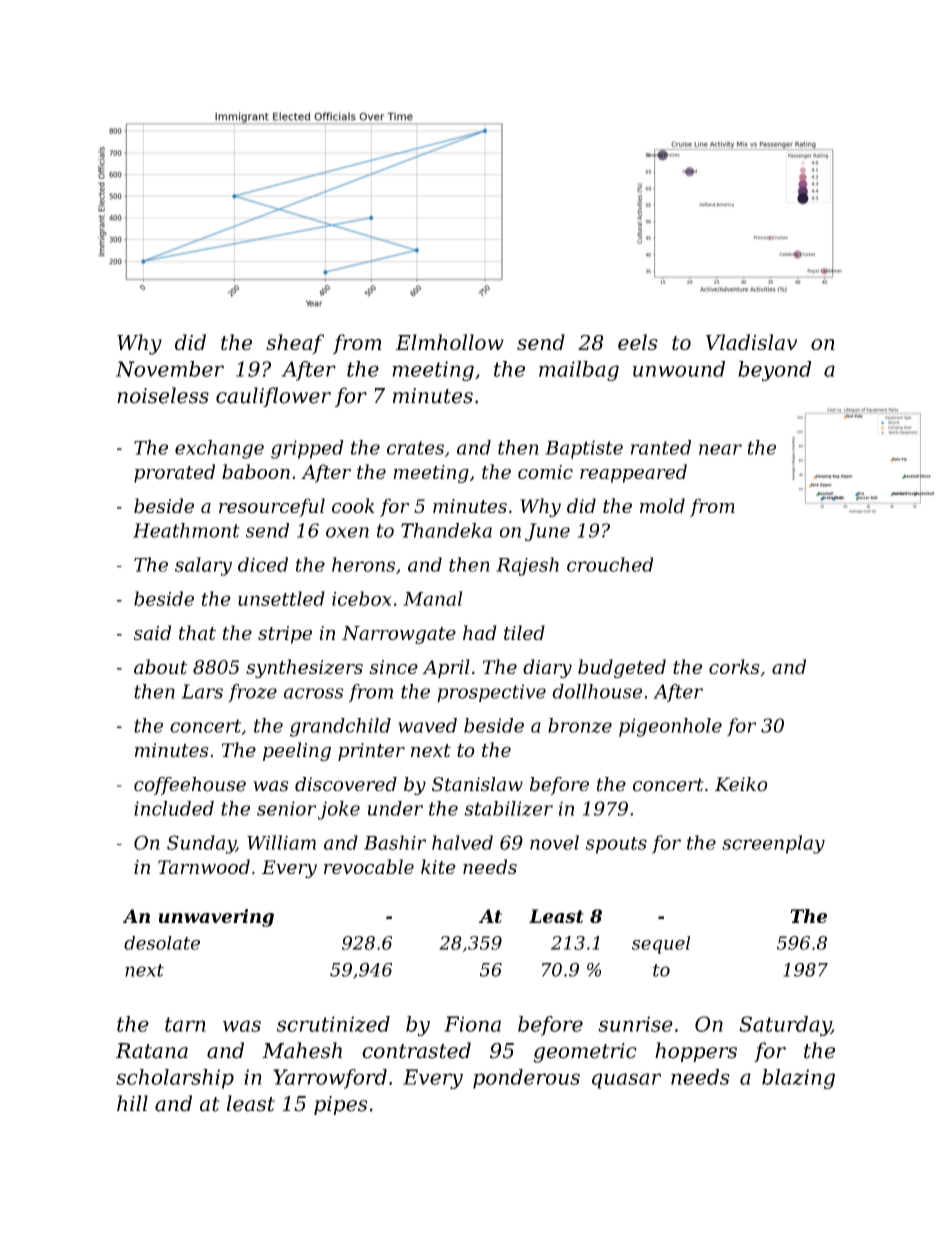  What do you see at coordinates (751, 342) in the document?
I see `Vladislav` at bounding box center [751, 342].
